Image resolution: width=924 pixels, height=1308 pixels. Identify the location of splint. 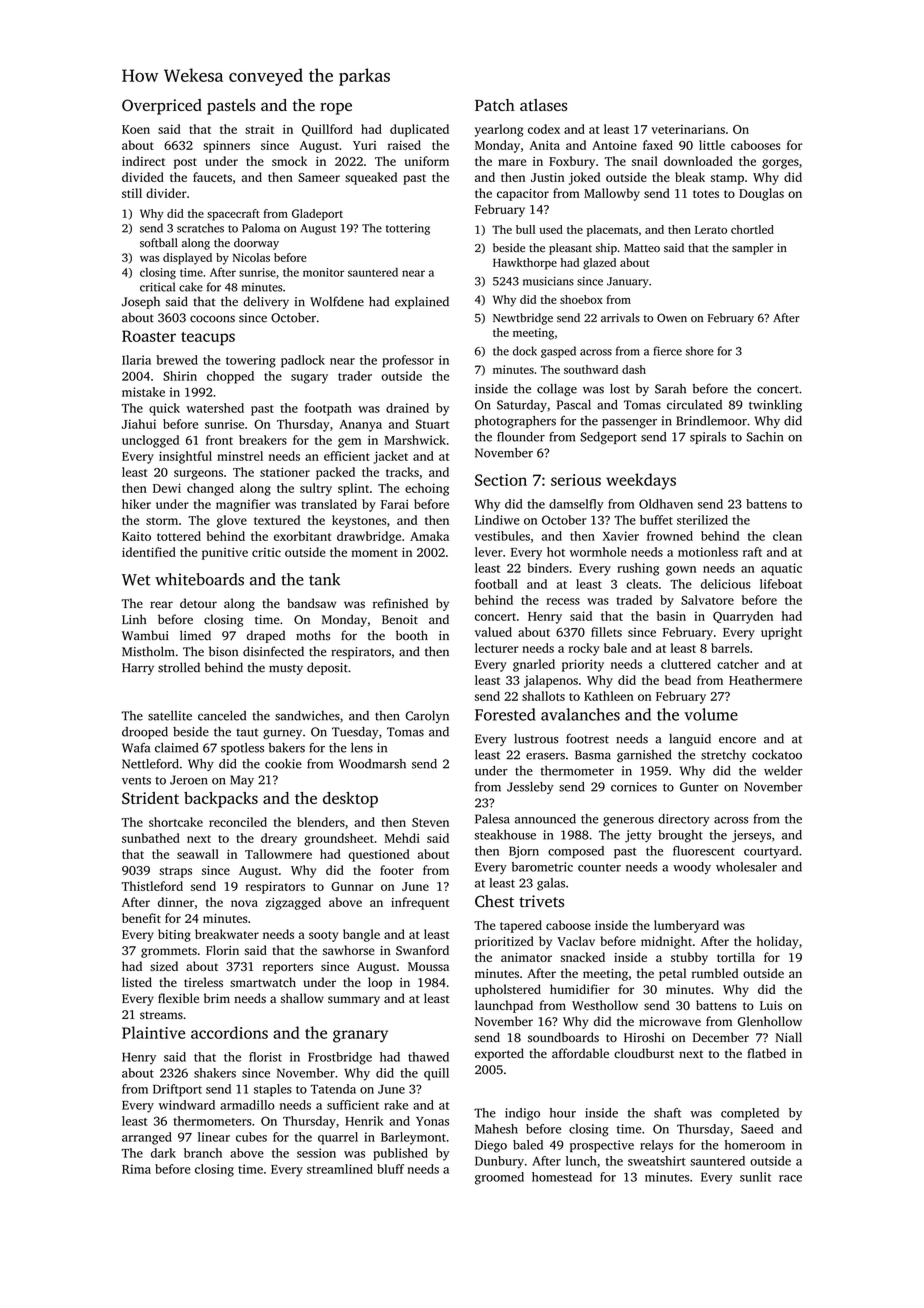
(353, 489).
